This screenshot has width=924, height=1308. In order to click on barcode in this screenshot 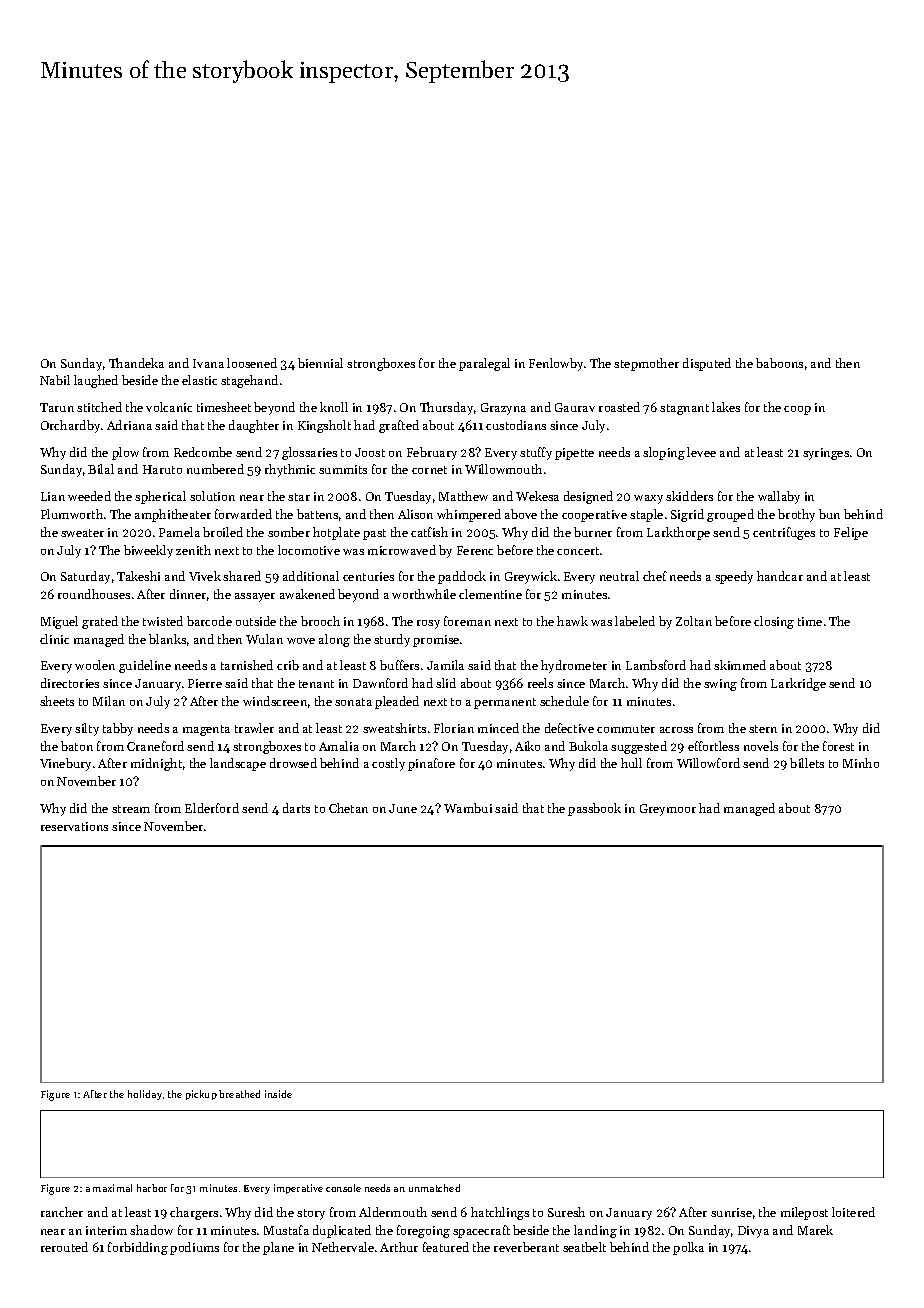, I will do `click(209, 621)`.
